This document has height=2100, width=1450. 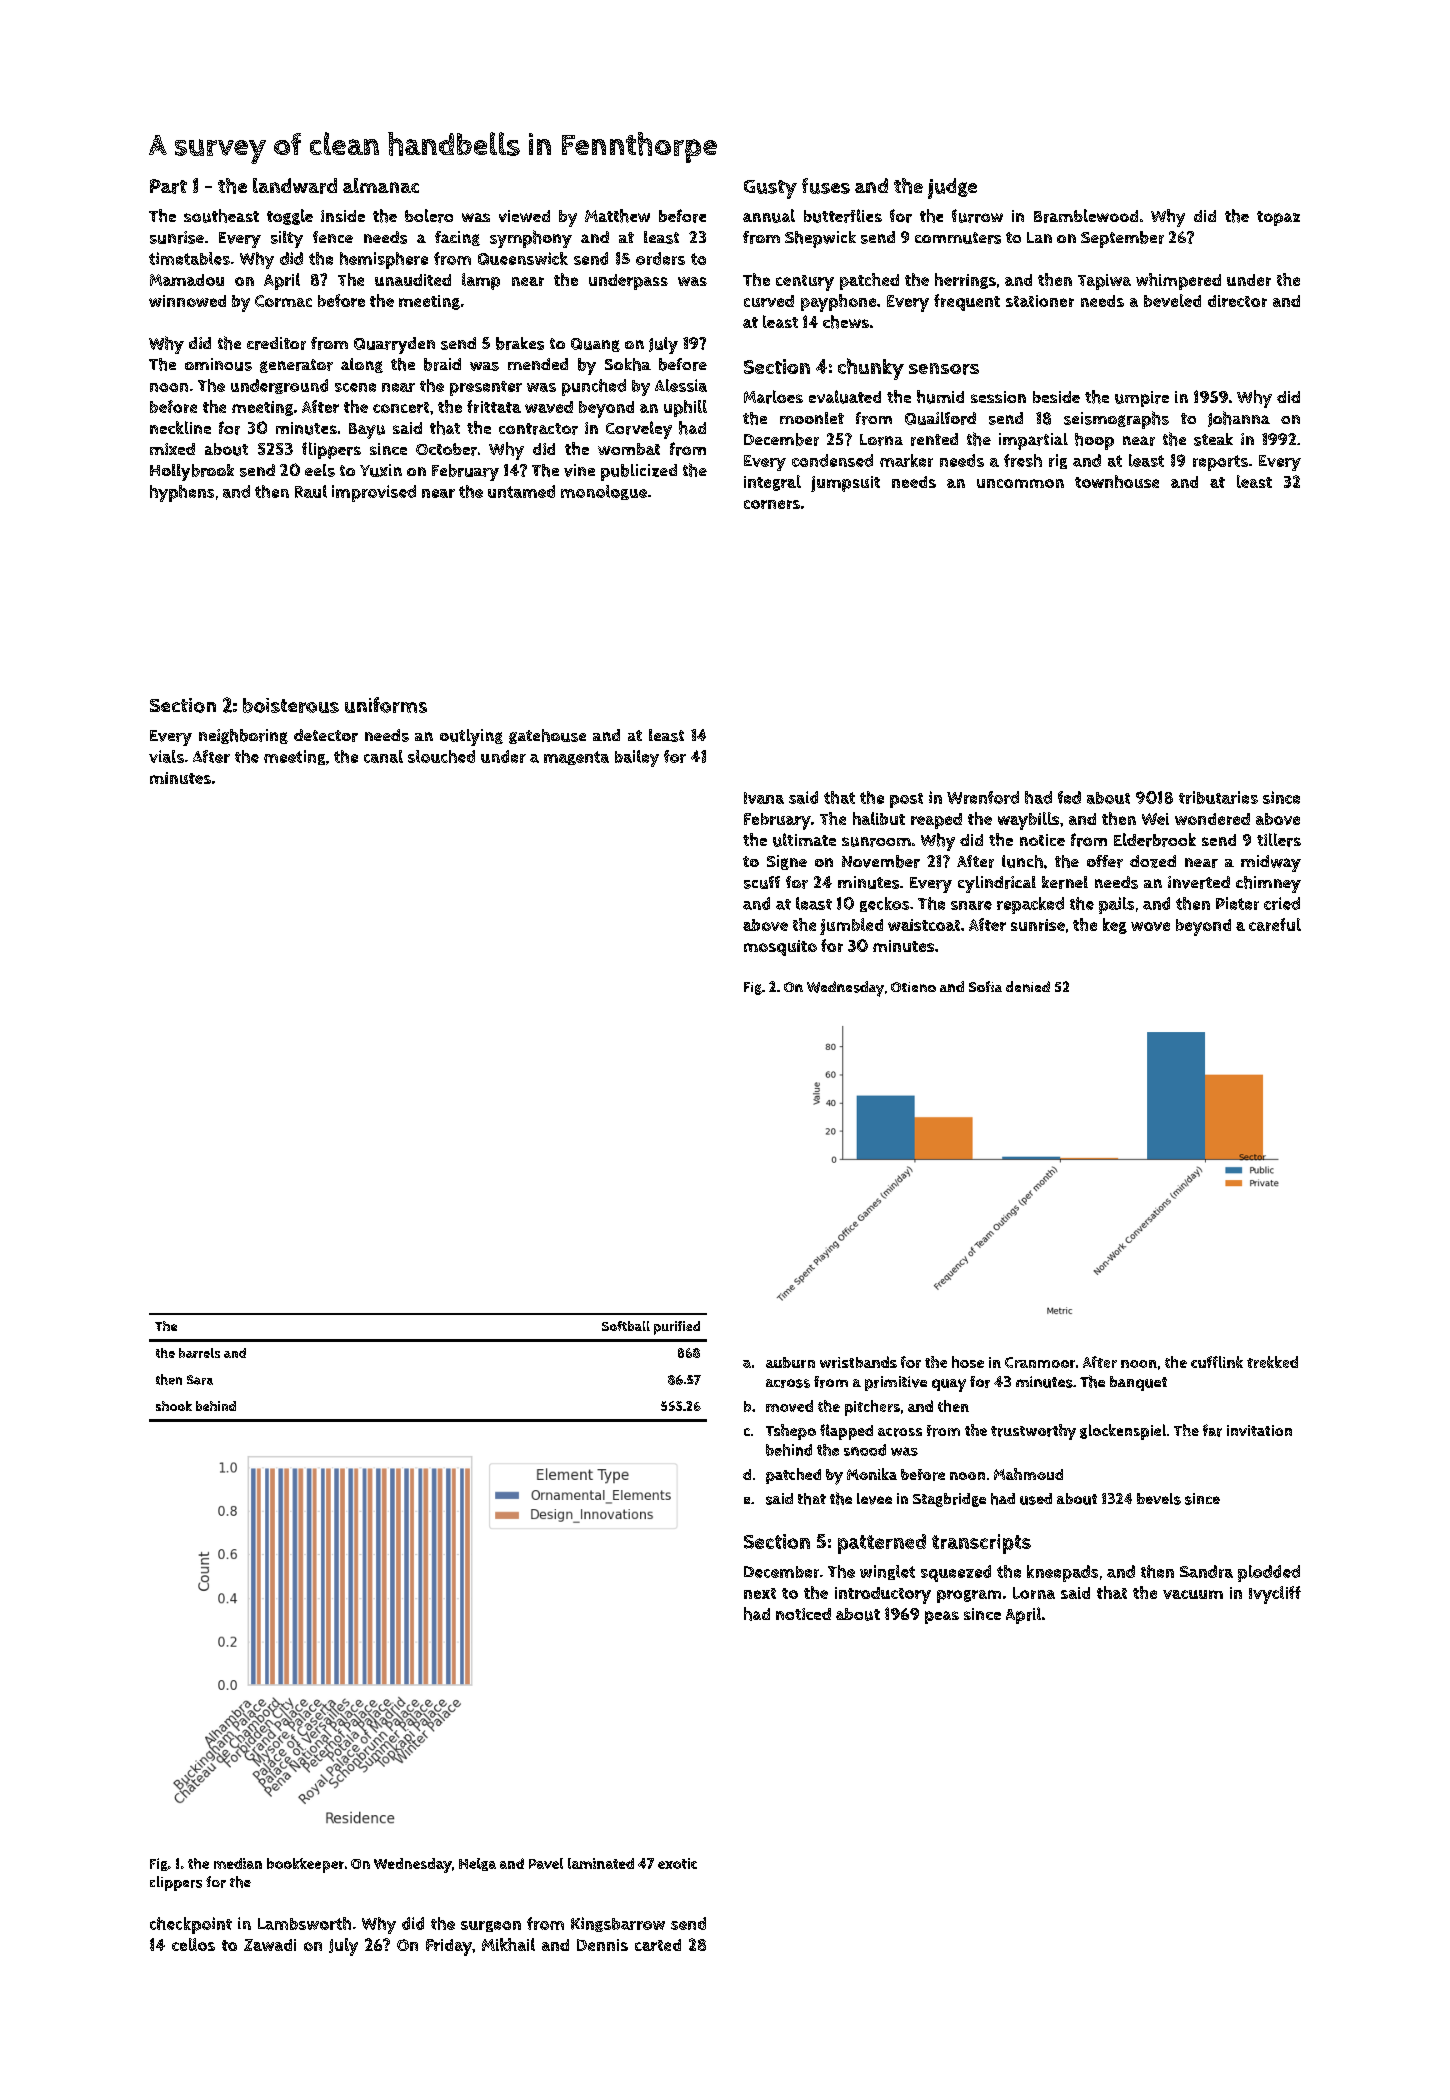 I want to click on vials, so click(x=166, y=756).
